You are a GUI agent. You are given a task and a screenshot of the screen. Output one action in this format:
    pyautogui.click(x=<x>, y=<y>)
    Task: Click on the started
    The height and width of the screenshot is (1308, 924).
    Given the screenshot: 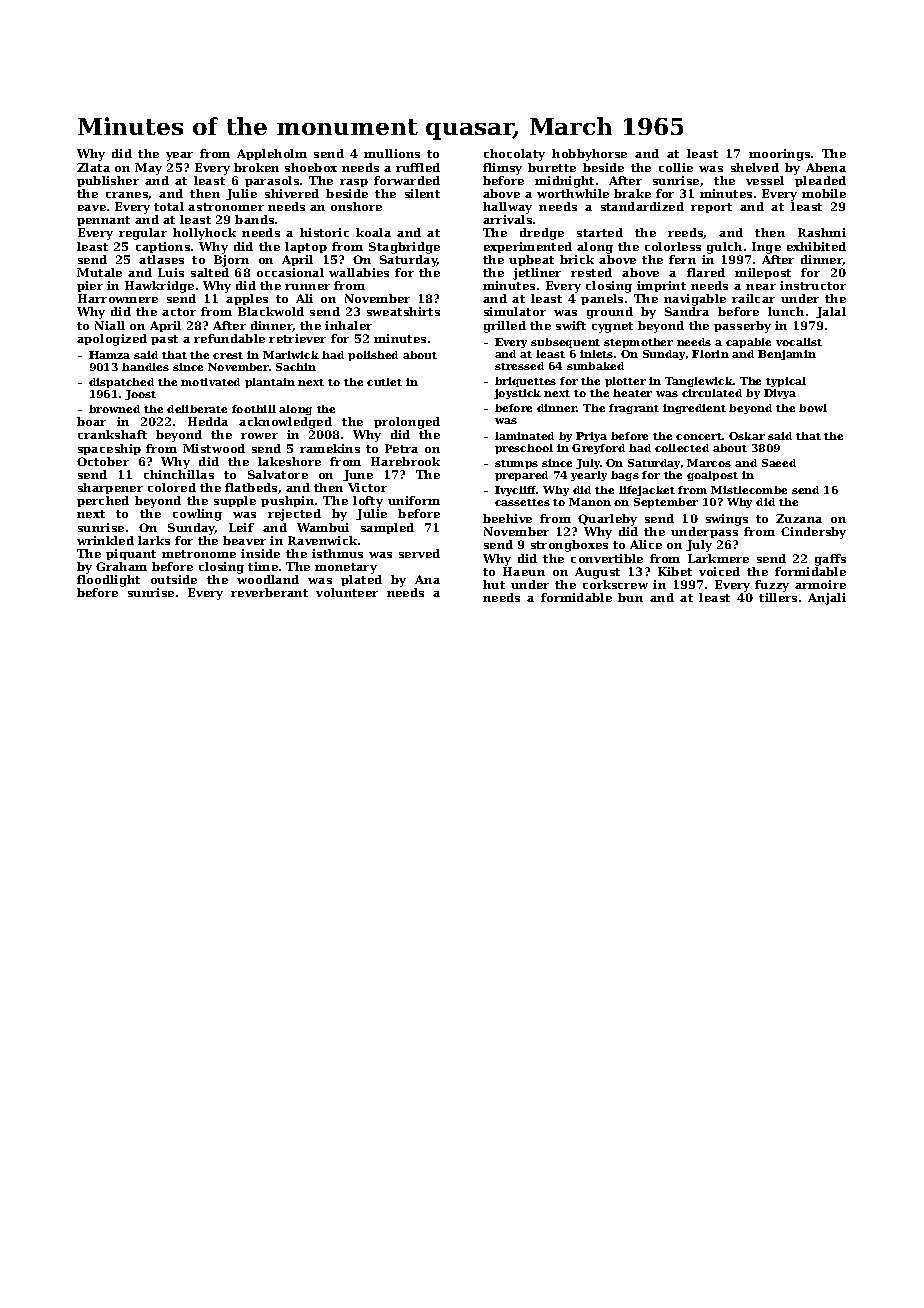 What is the action you would take?
    pyautogui.click(x=600, y=232)
